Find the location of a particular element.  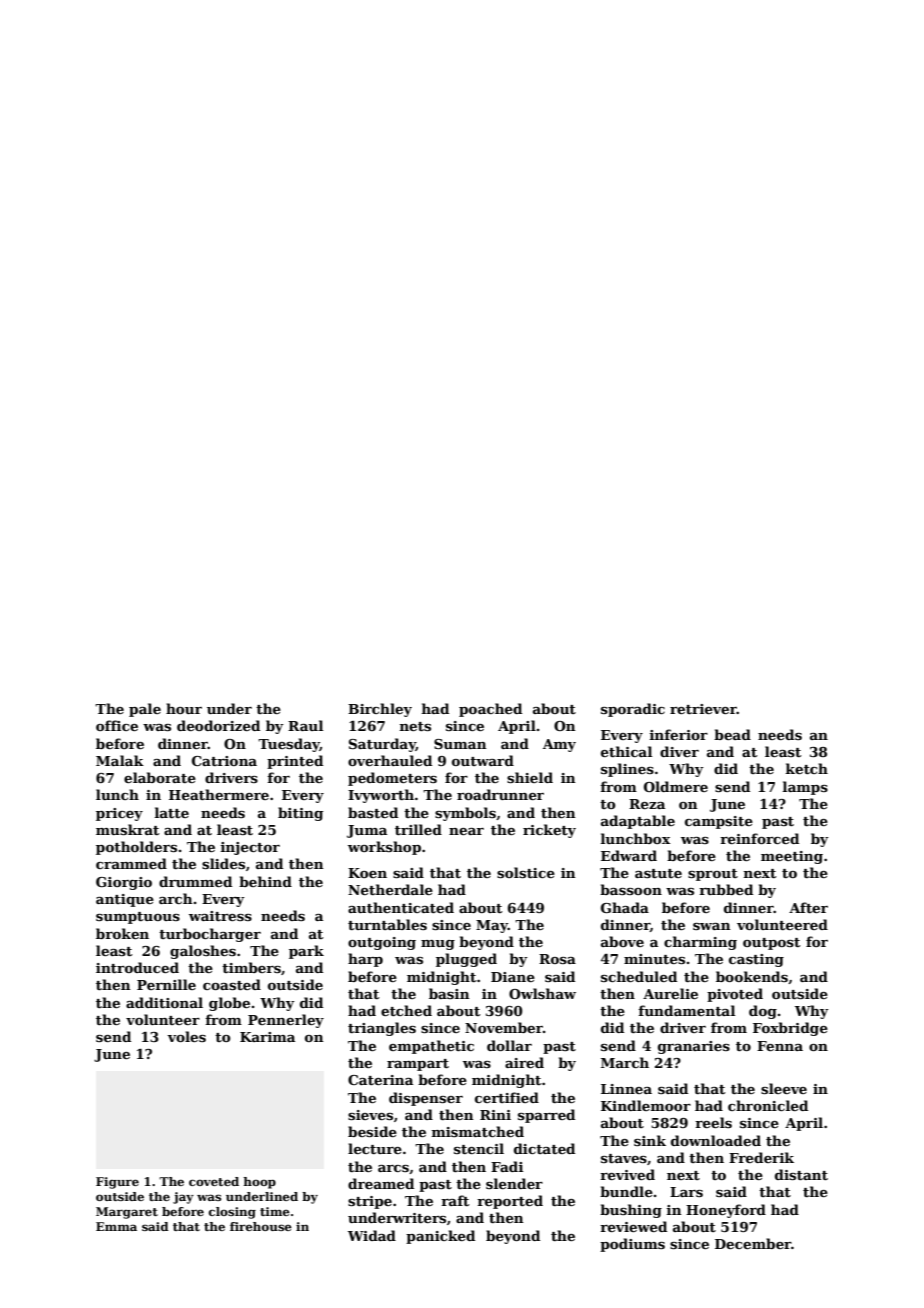

panicked is located at coordinates (440, 1237).
